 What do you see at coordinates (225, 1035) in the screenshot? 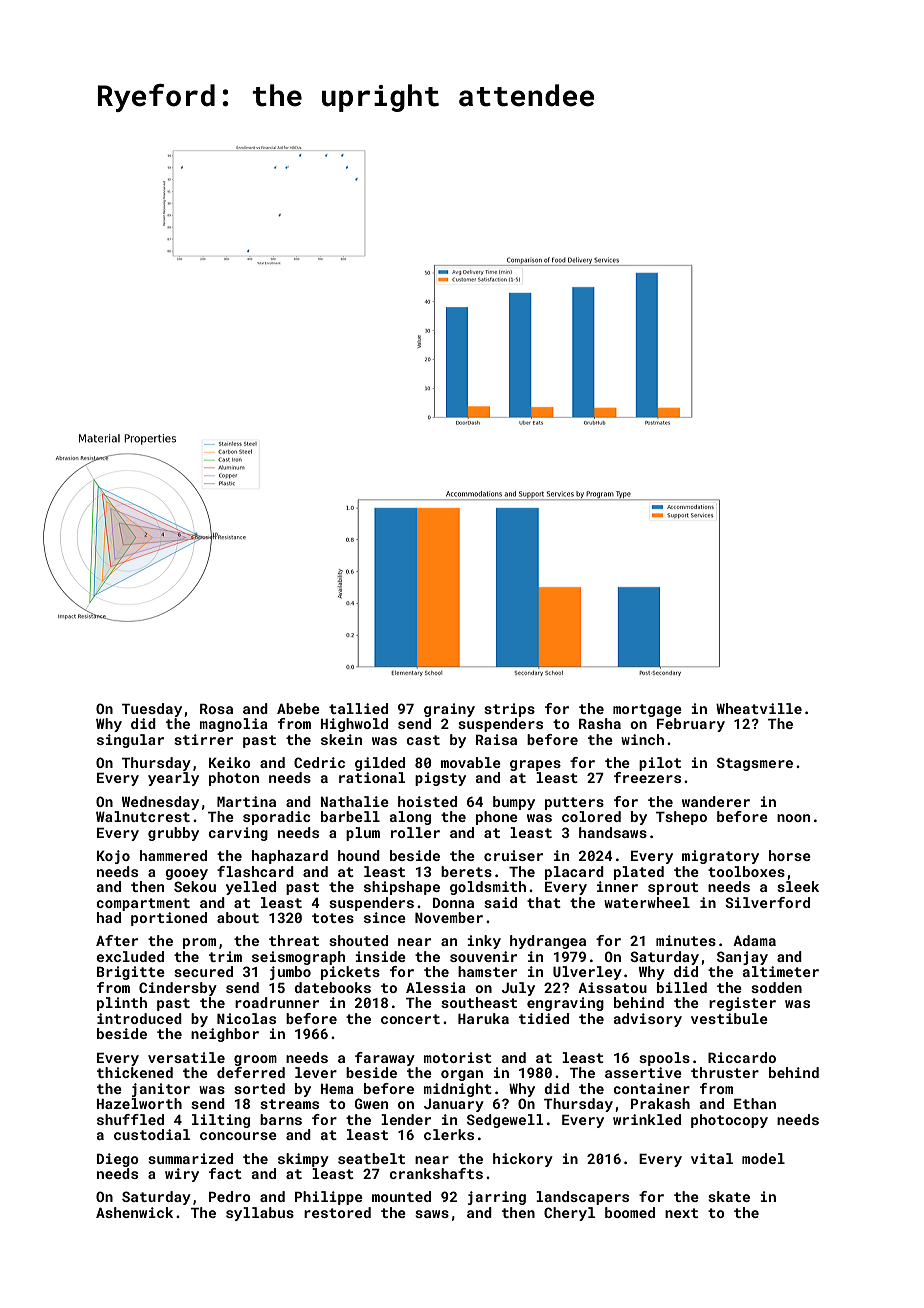
I see `neighbor` at bounding box center [225, 1035].
